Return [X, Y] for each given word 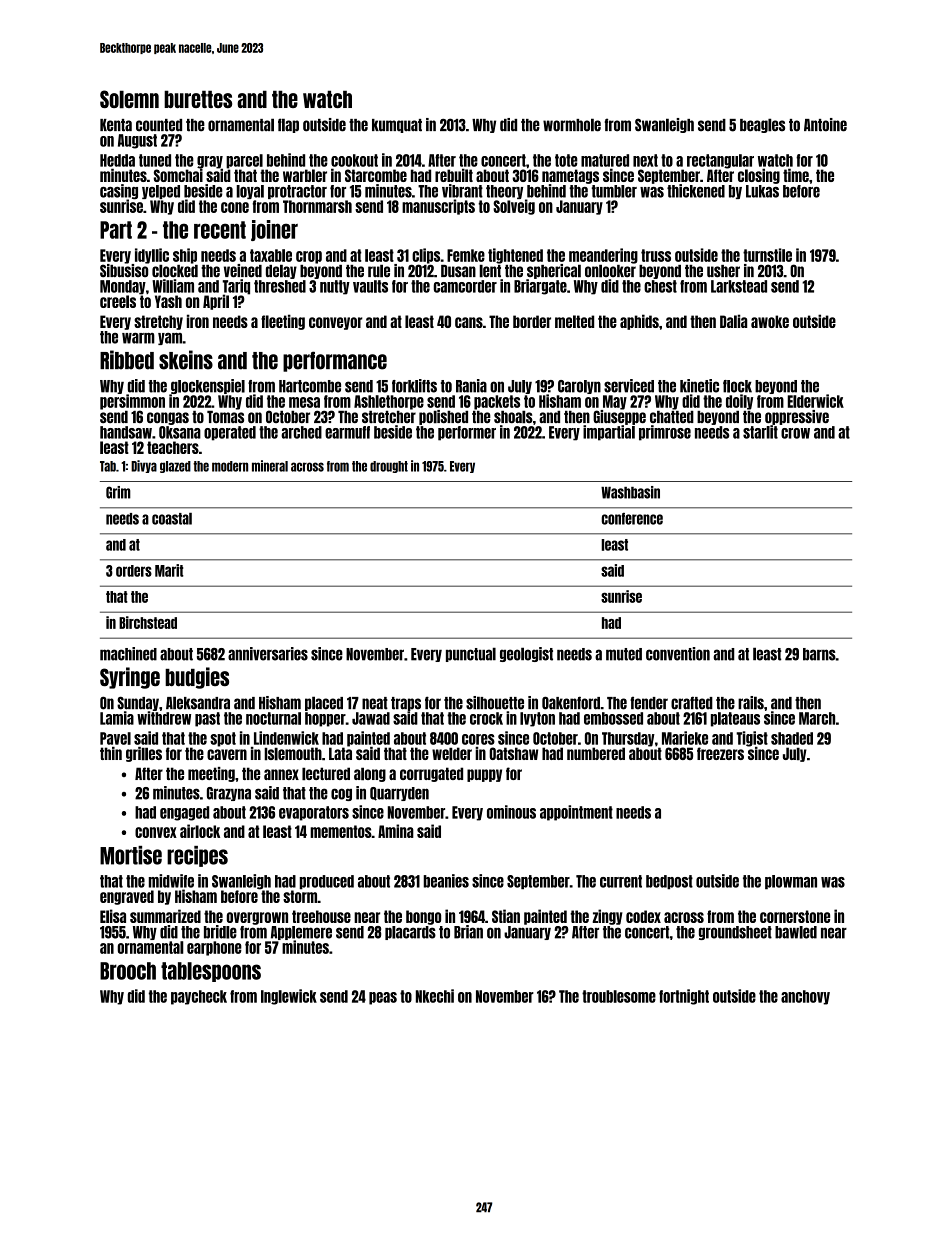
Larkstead [739, 286]
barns [819, 654]
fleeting [283, 322]
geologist [526, 654]
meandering [603, 256]
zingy [608, 917]
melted [574, 321]
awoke [770, 321]
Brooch [128, 971]
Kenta [116, 125]
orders [134, 571]
